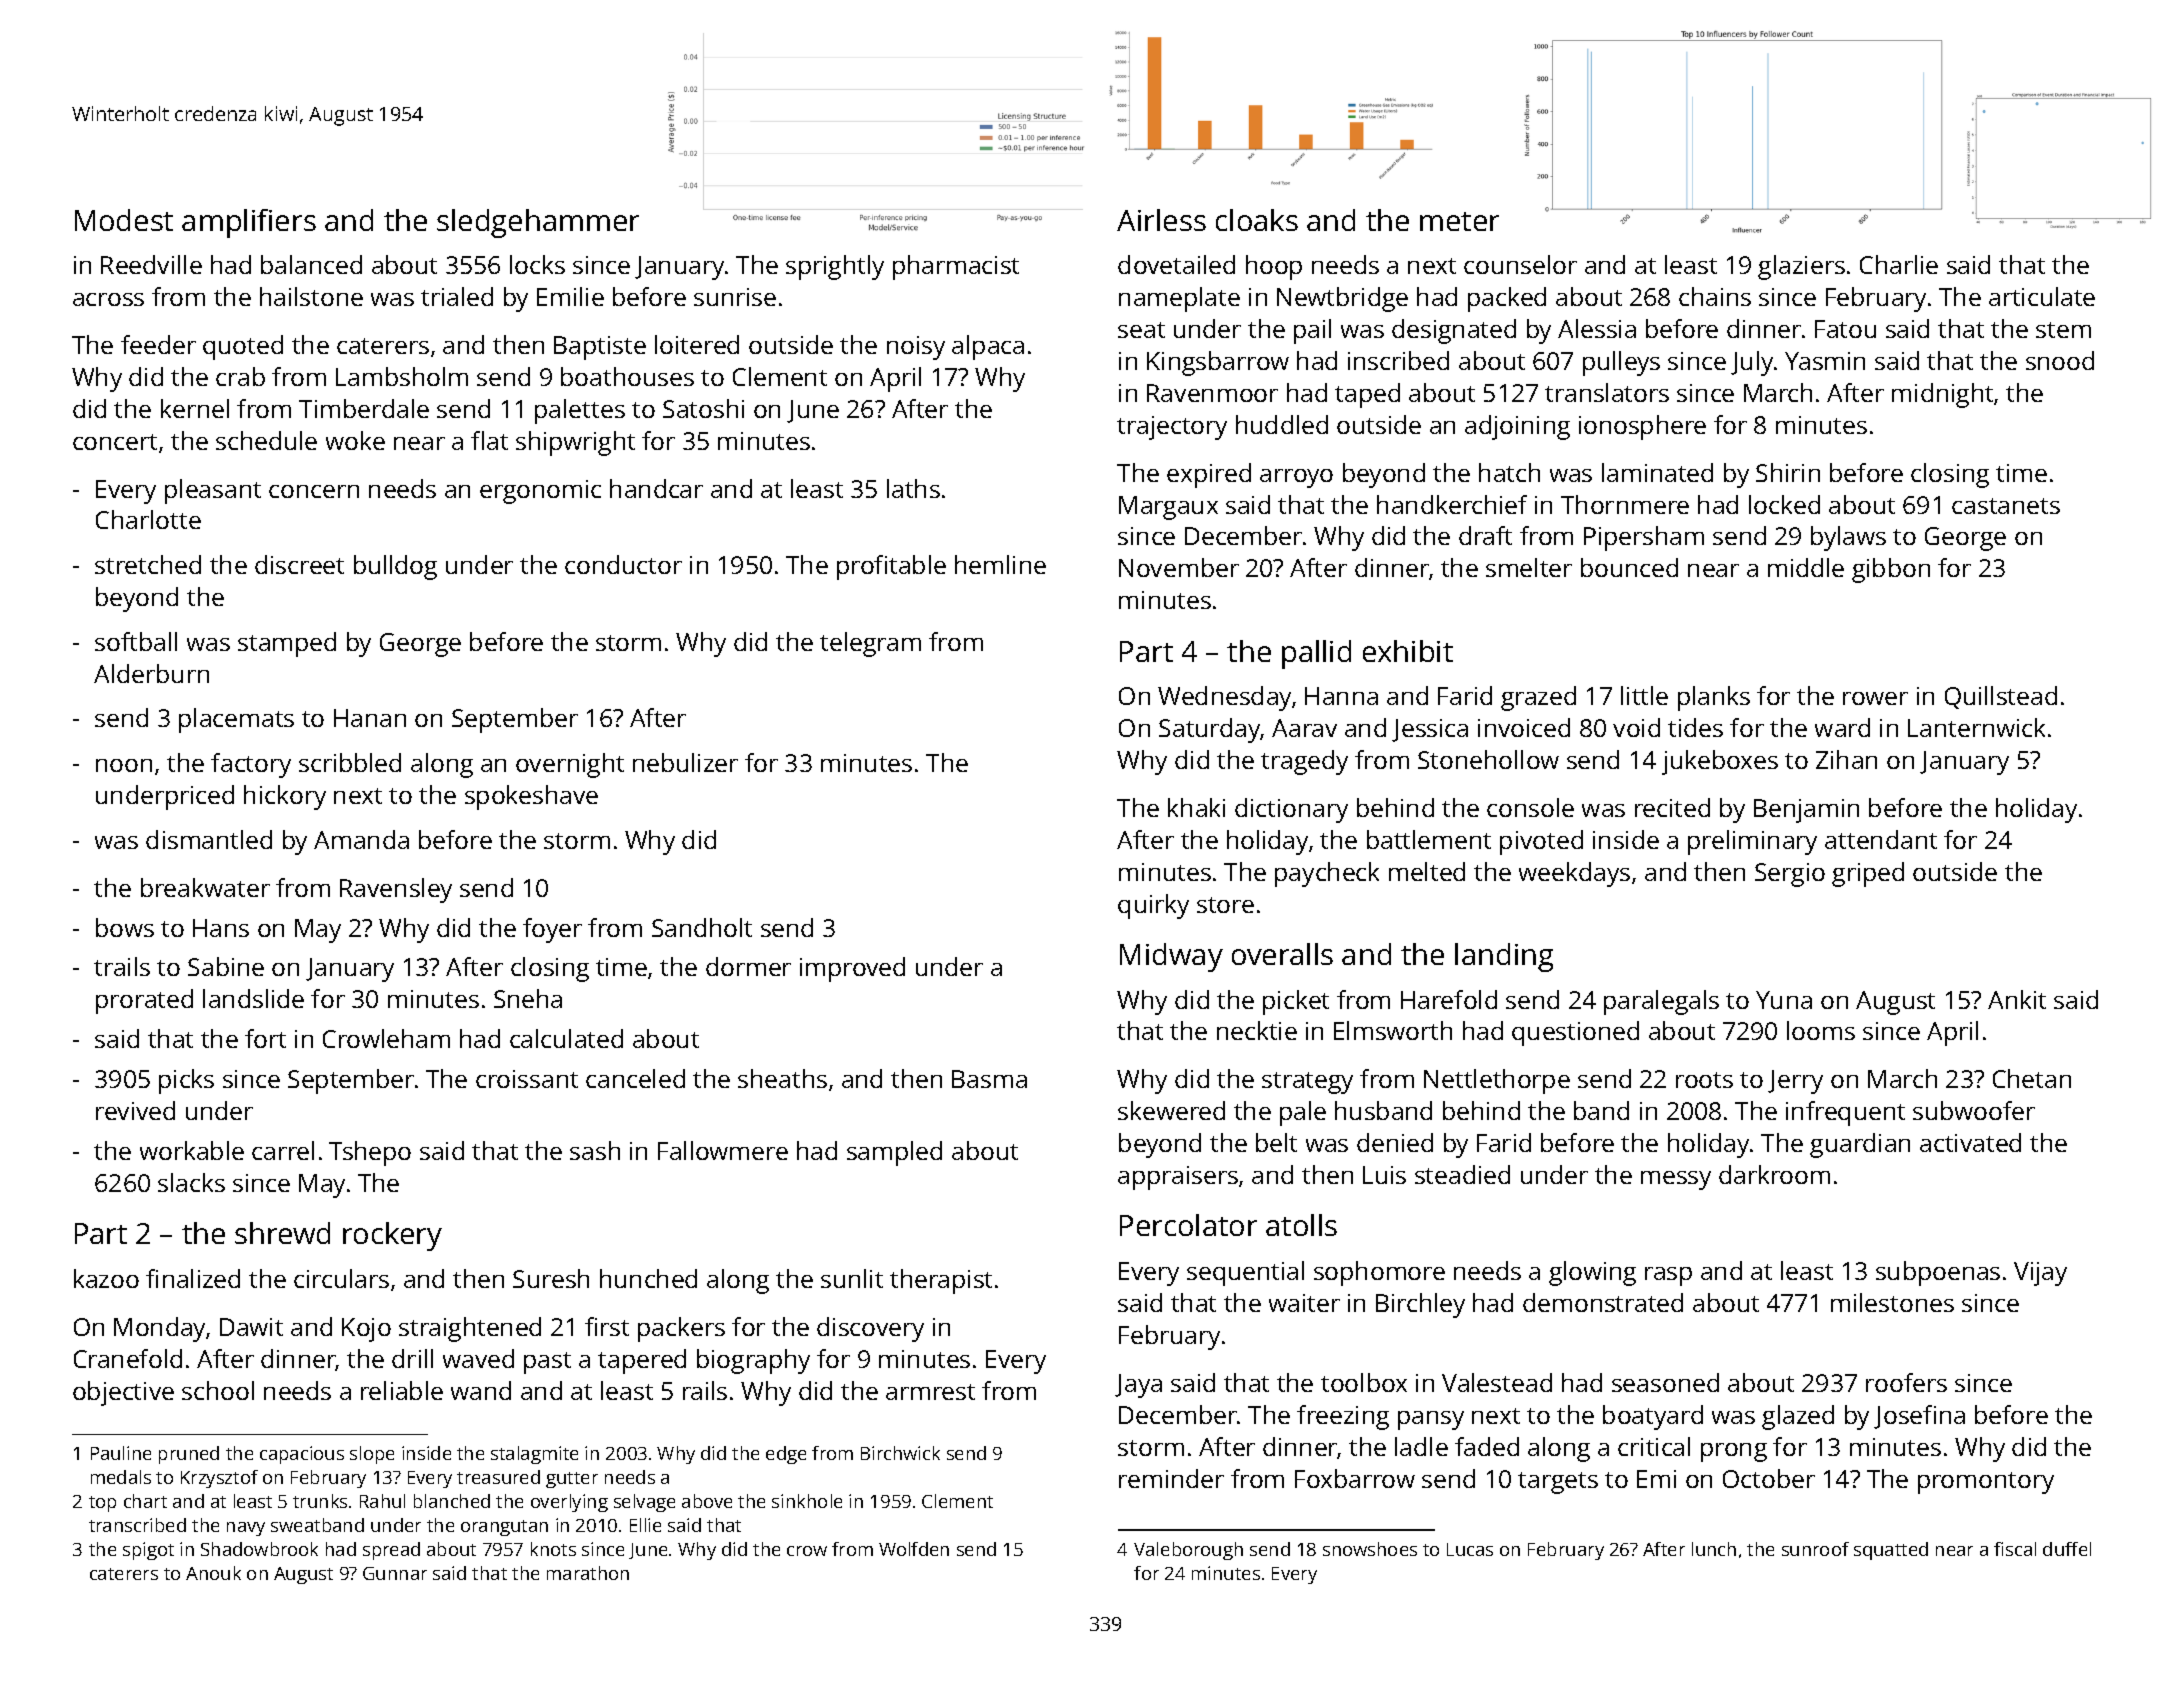  Describe the element at coordinates (186, 1081) in the image. I see `picks` at that location.
